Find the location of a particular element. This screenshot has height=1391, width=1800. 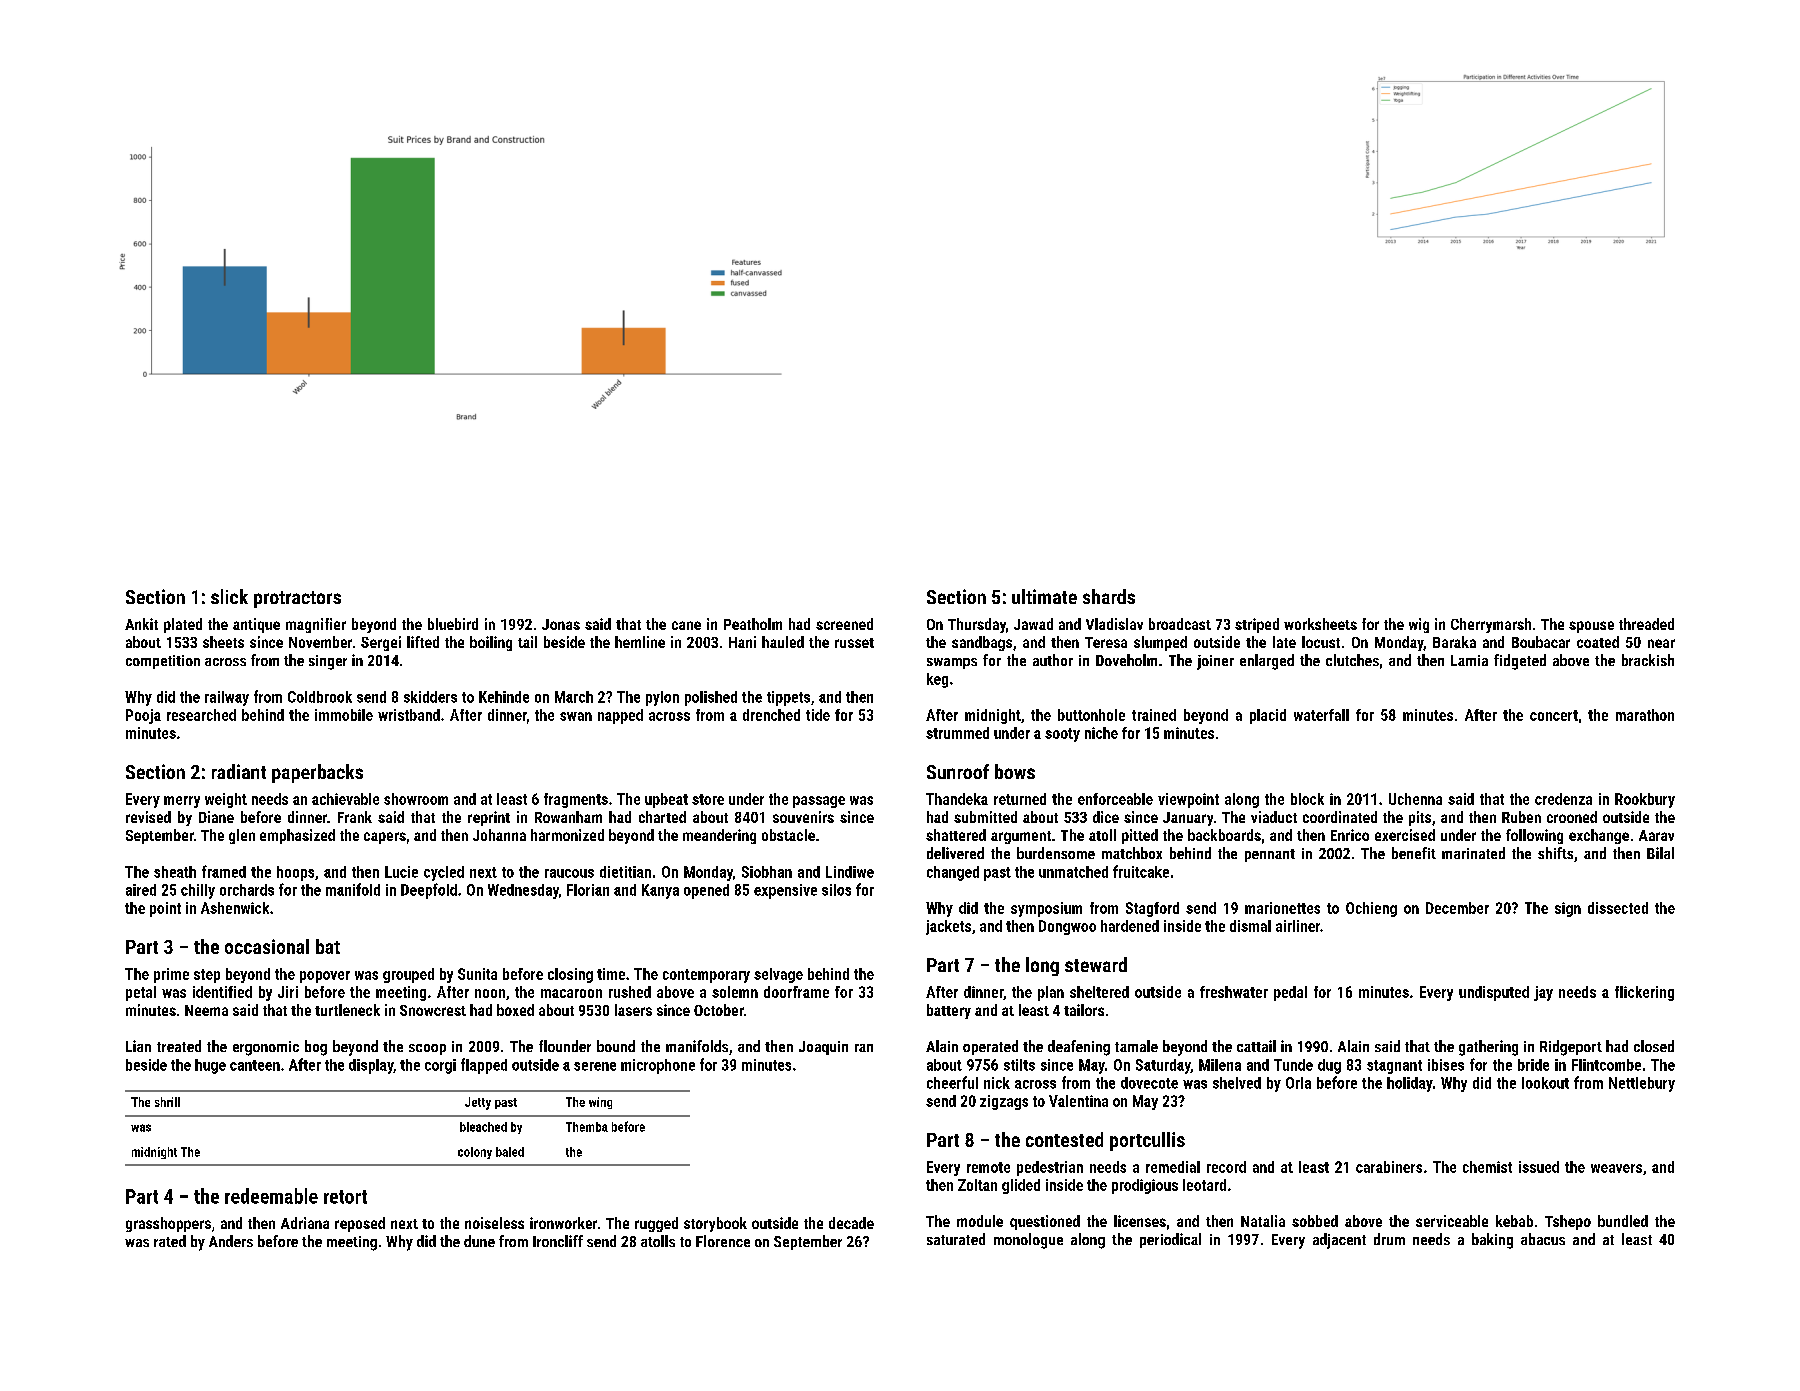

jackets is located at coordinates (948, 927).
